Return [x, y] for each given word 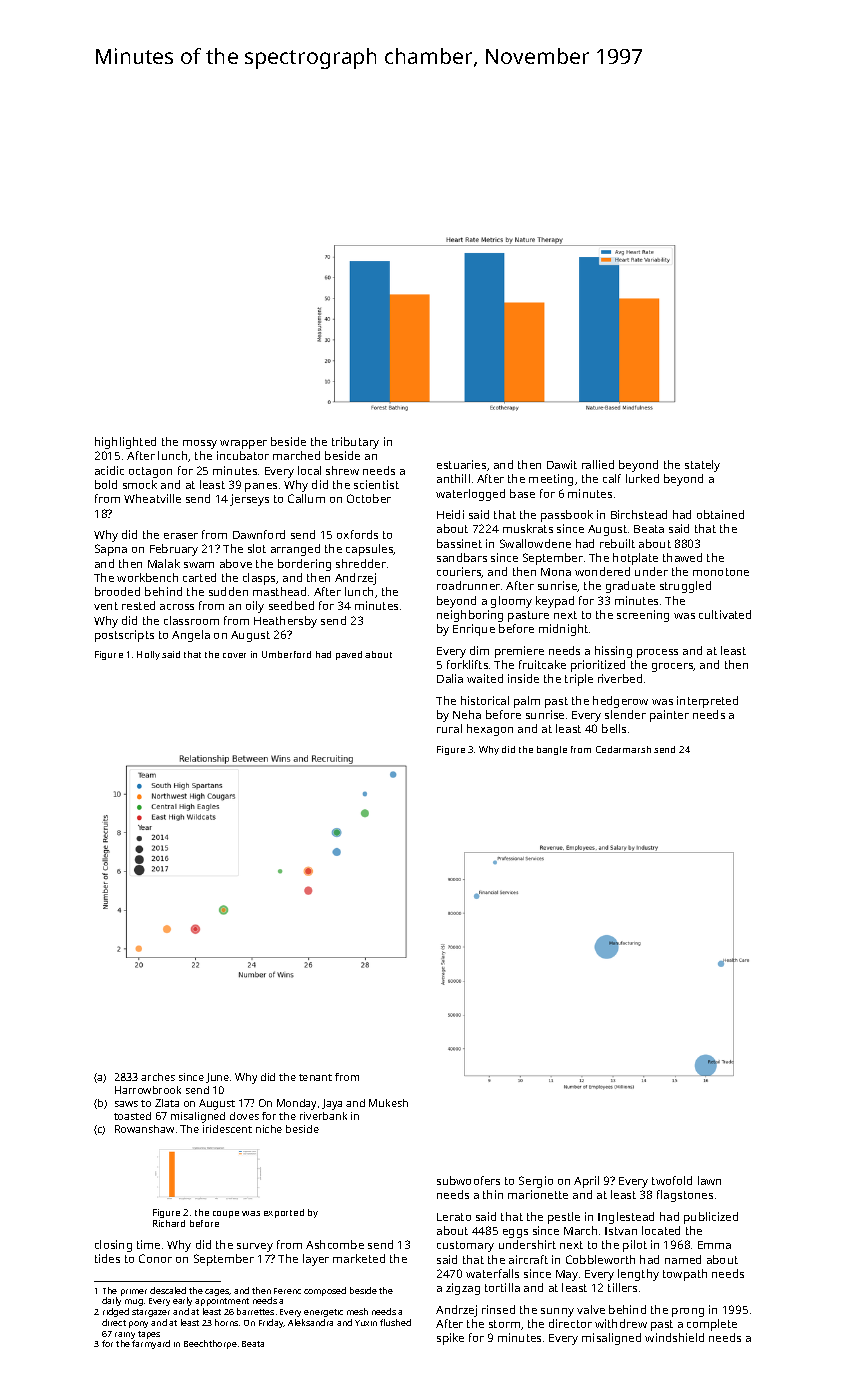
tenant [315, 1077]
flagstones [685, 1196]
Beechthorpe [210, 1344]
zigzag [463, 1289]
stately [702, 466]
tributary [355, 443]
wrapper [243, 444]
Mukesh [388, 1103]
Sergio [536, 1182]
